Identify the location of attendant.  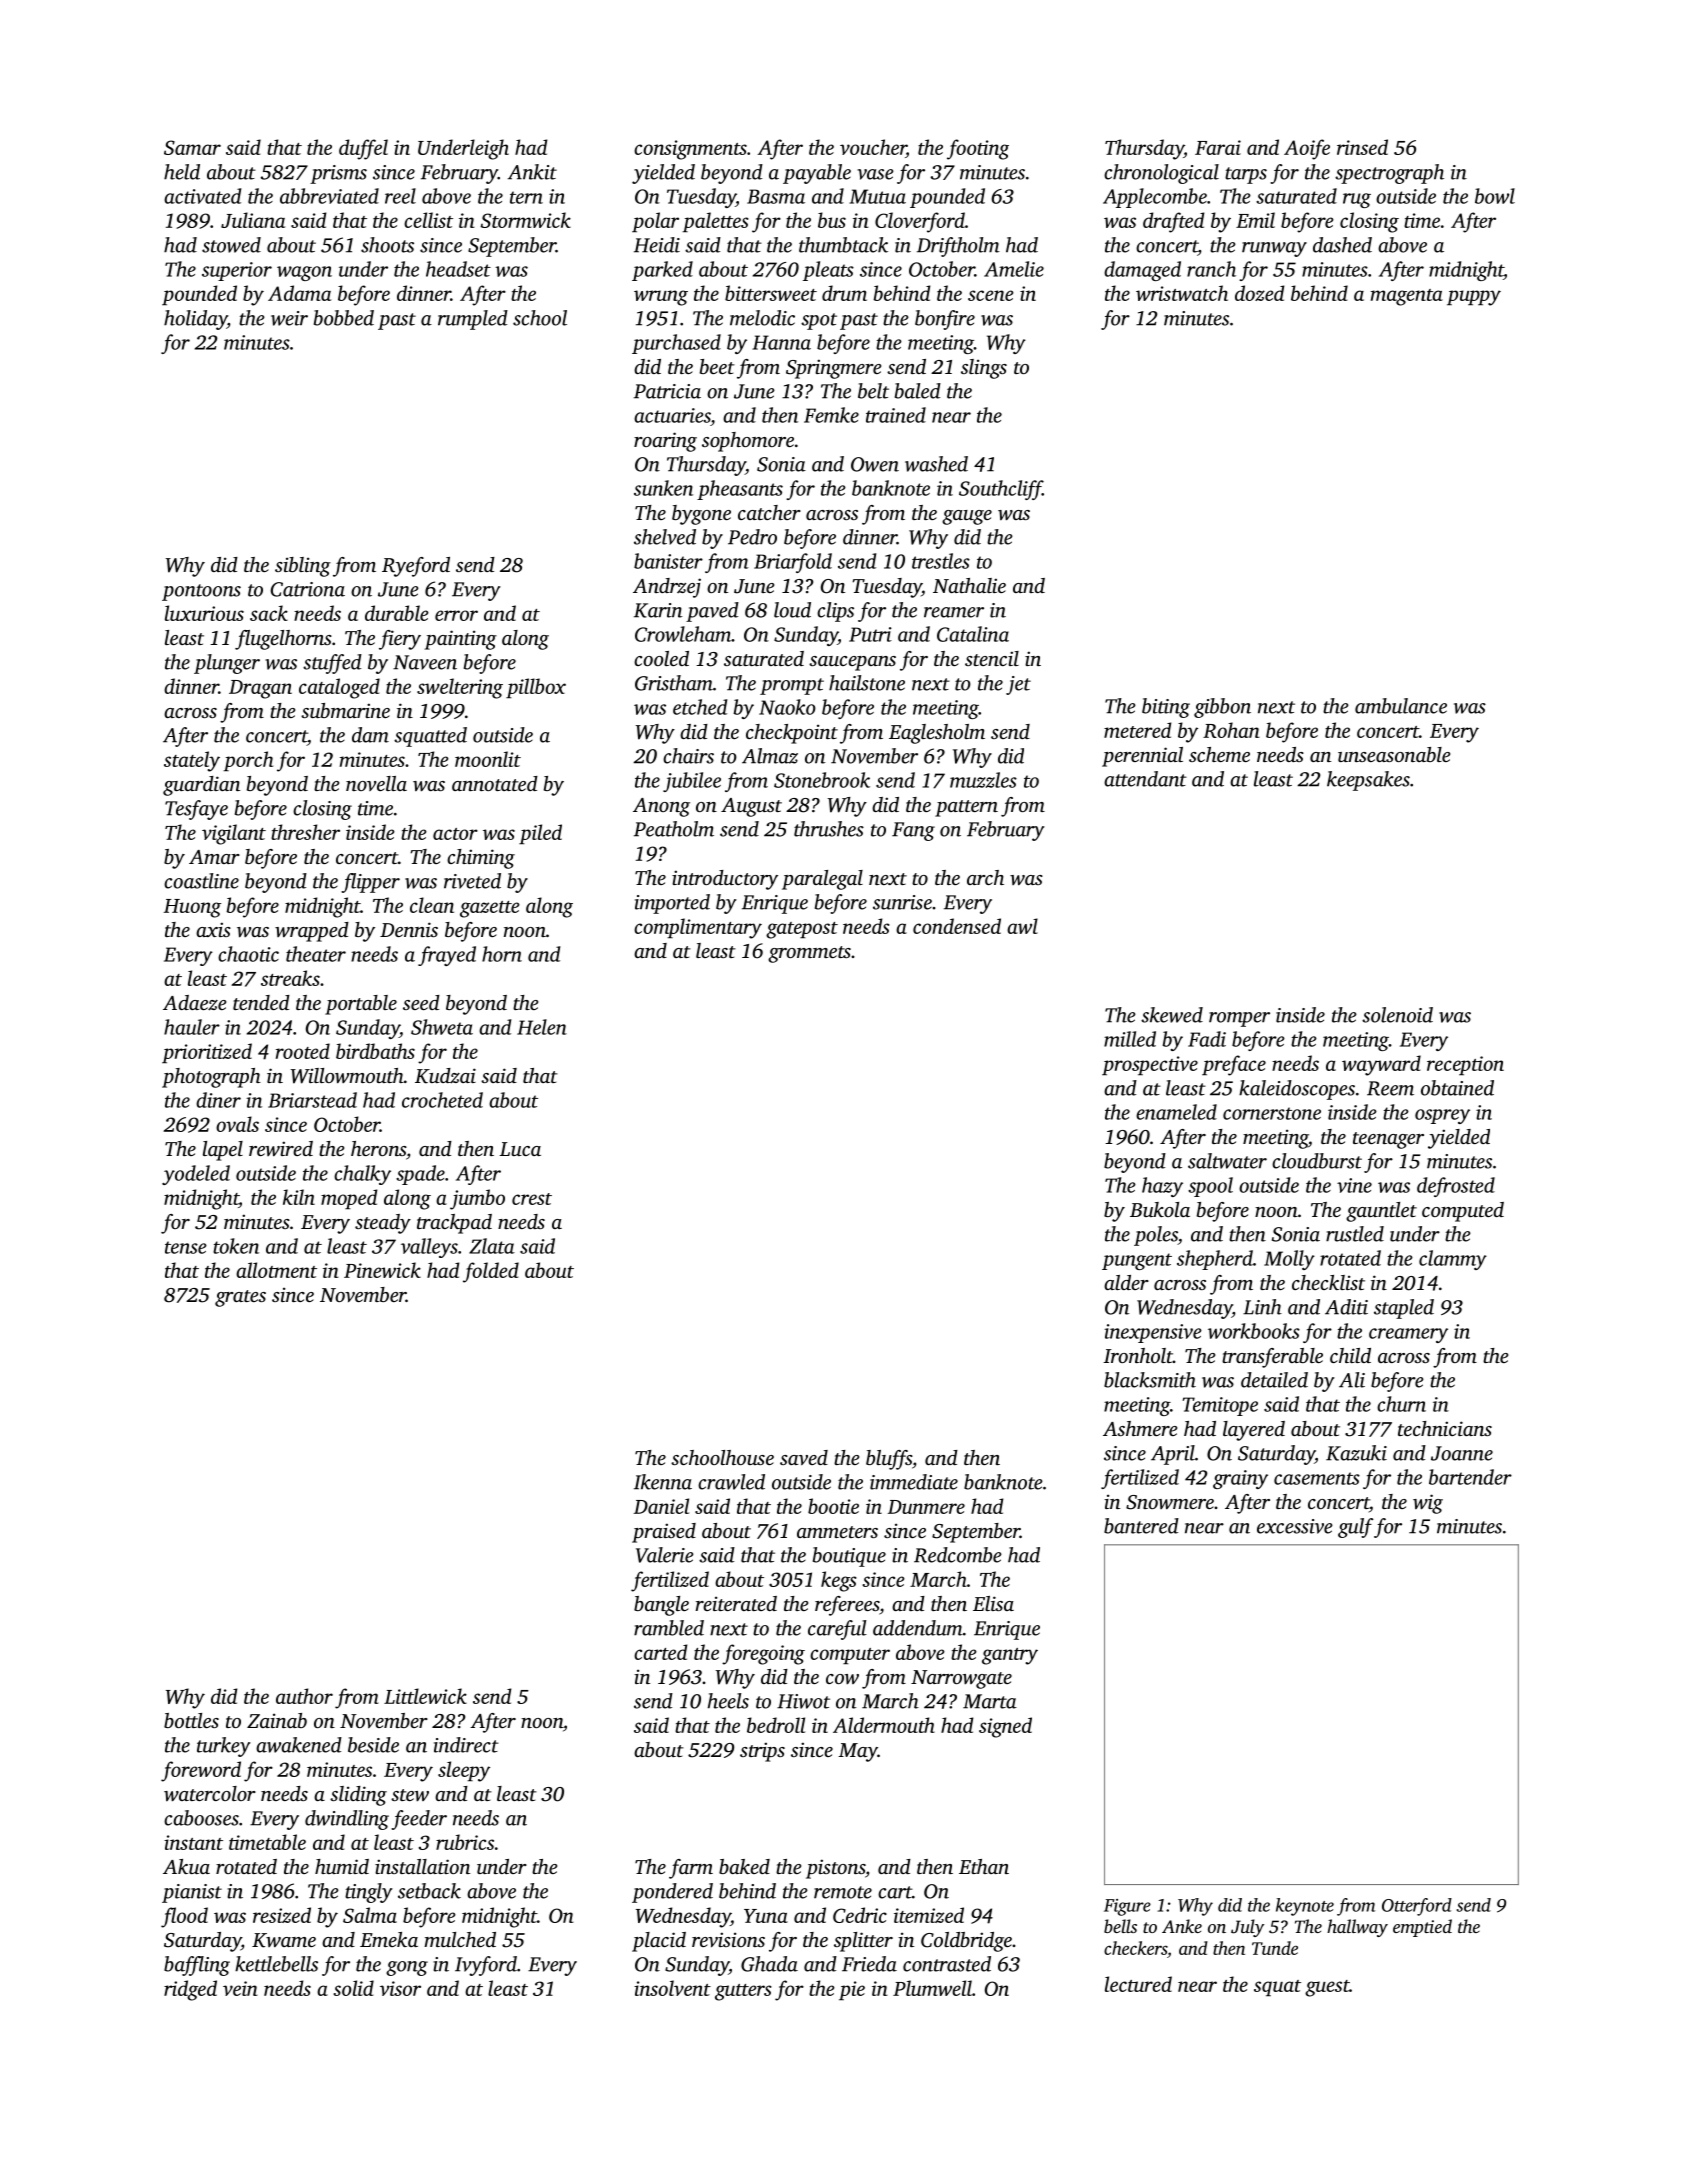
(1145, 779).
